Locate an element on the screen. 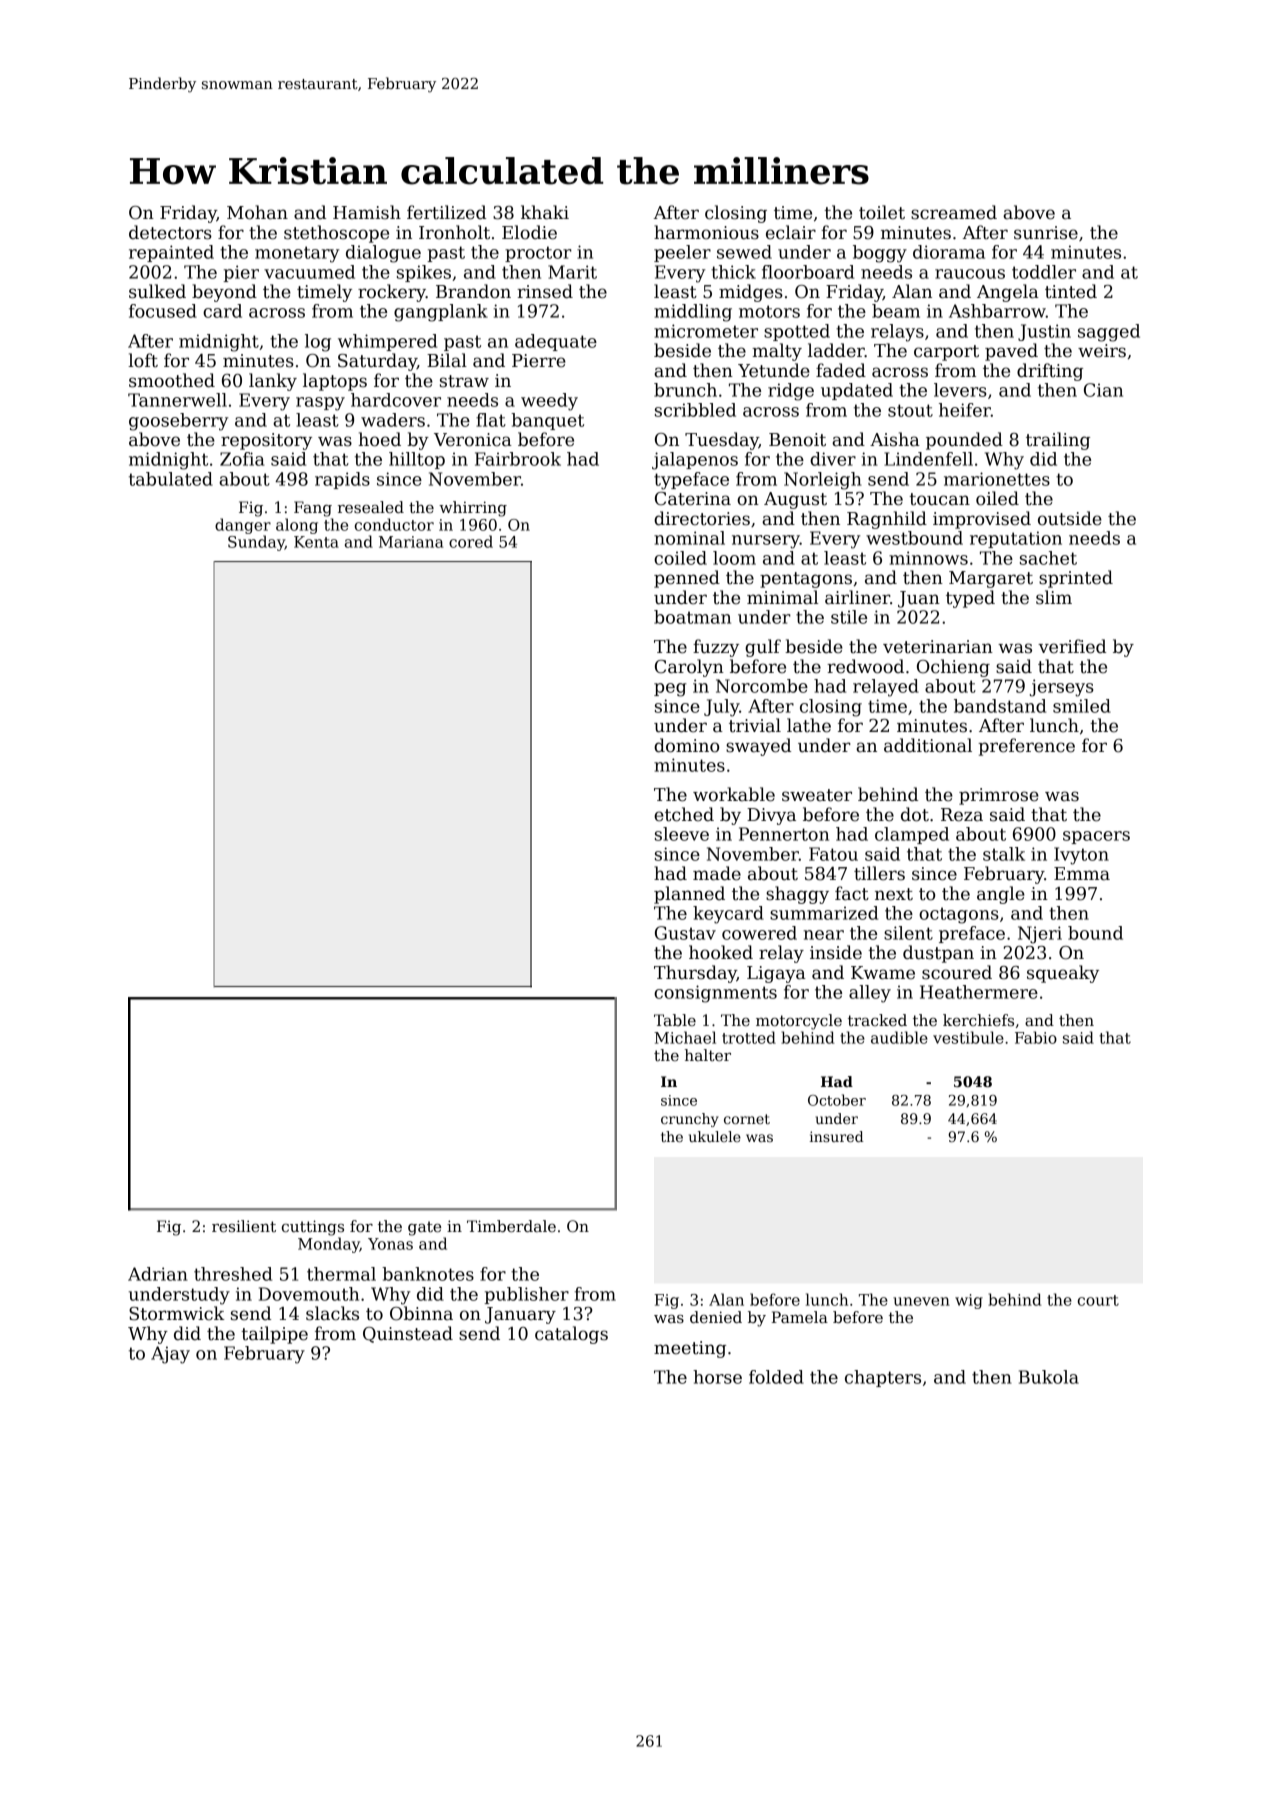 The height and width of the screenshot is (1798, 1271). boatman is located at coordinates (692, 617).
